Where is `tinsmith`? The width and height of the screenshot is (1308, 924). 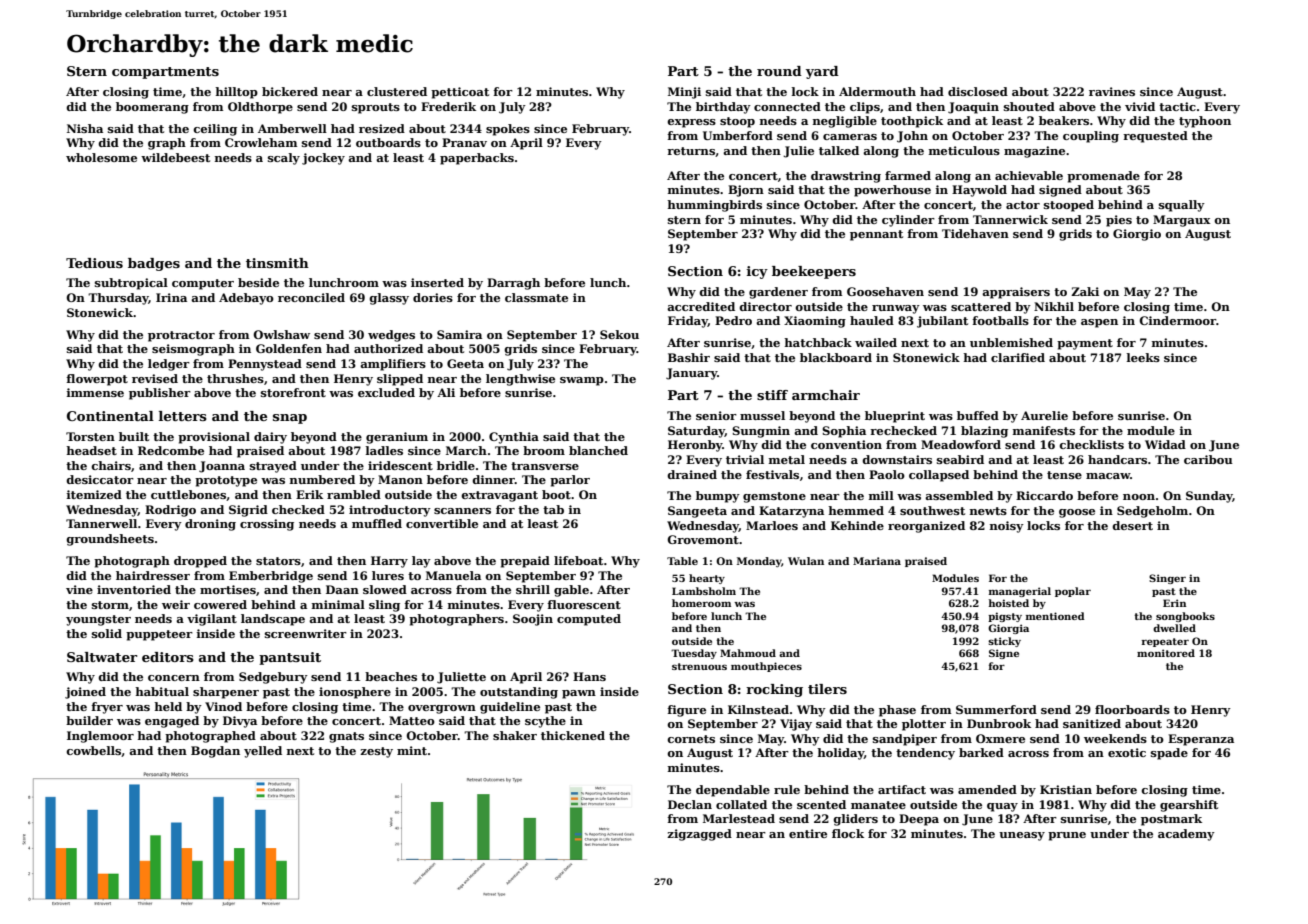 tinsmith is located at coordinates (277, 263).
